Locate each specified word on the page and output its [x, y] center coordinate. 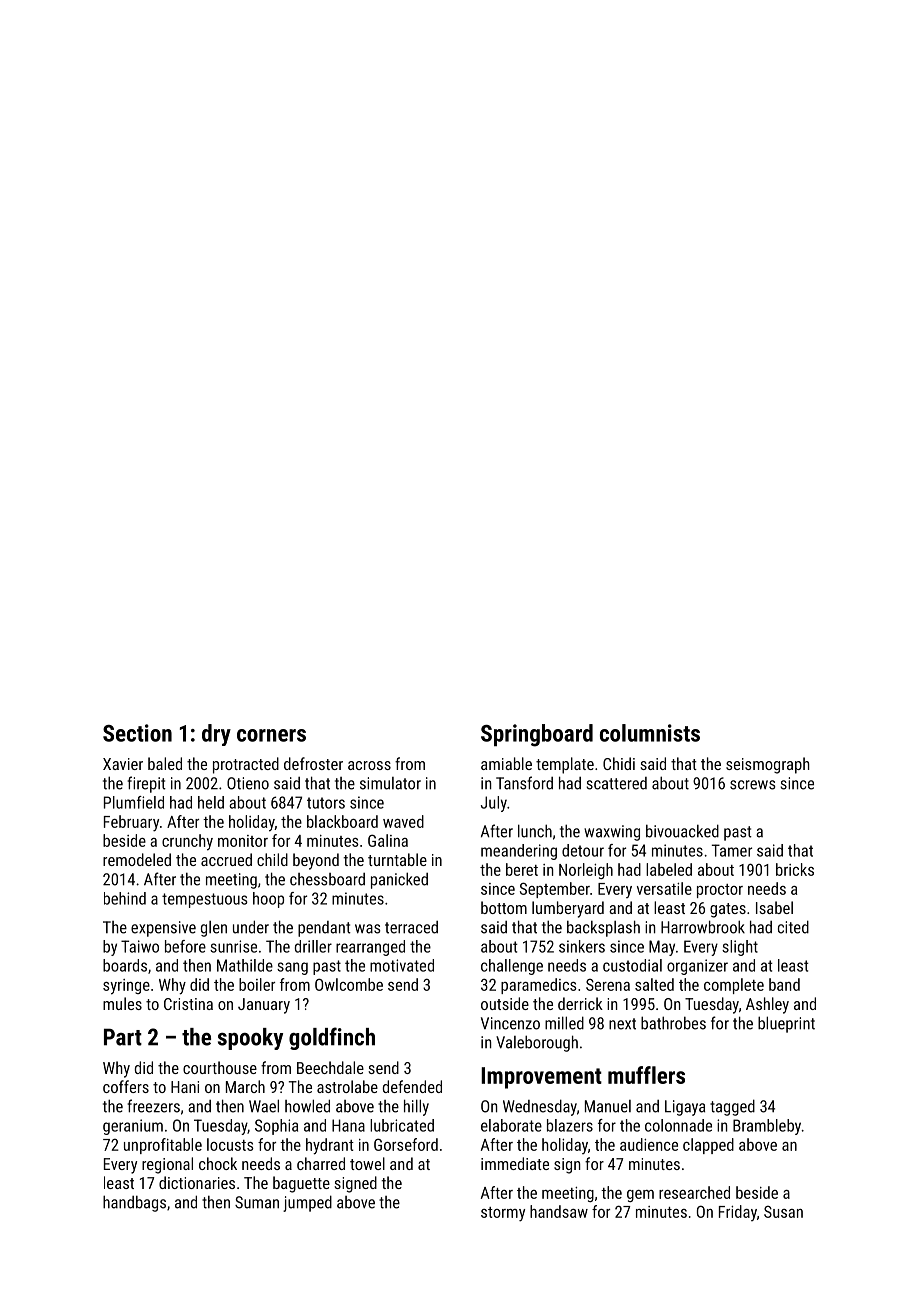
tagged [732, 1107]
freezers [153, 1106]
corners [271, 735]
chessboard [327, 879]
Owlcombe [349, 984]
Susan [783, 1212]
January [264, 1006]
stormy [503, 1214]
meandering [519, 852]
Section [137, 733]
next [622, 1024]
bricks [795, 869]
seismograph [768, 765]
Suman [257, 1202]
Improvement [541, 1078]
